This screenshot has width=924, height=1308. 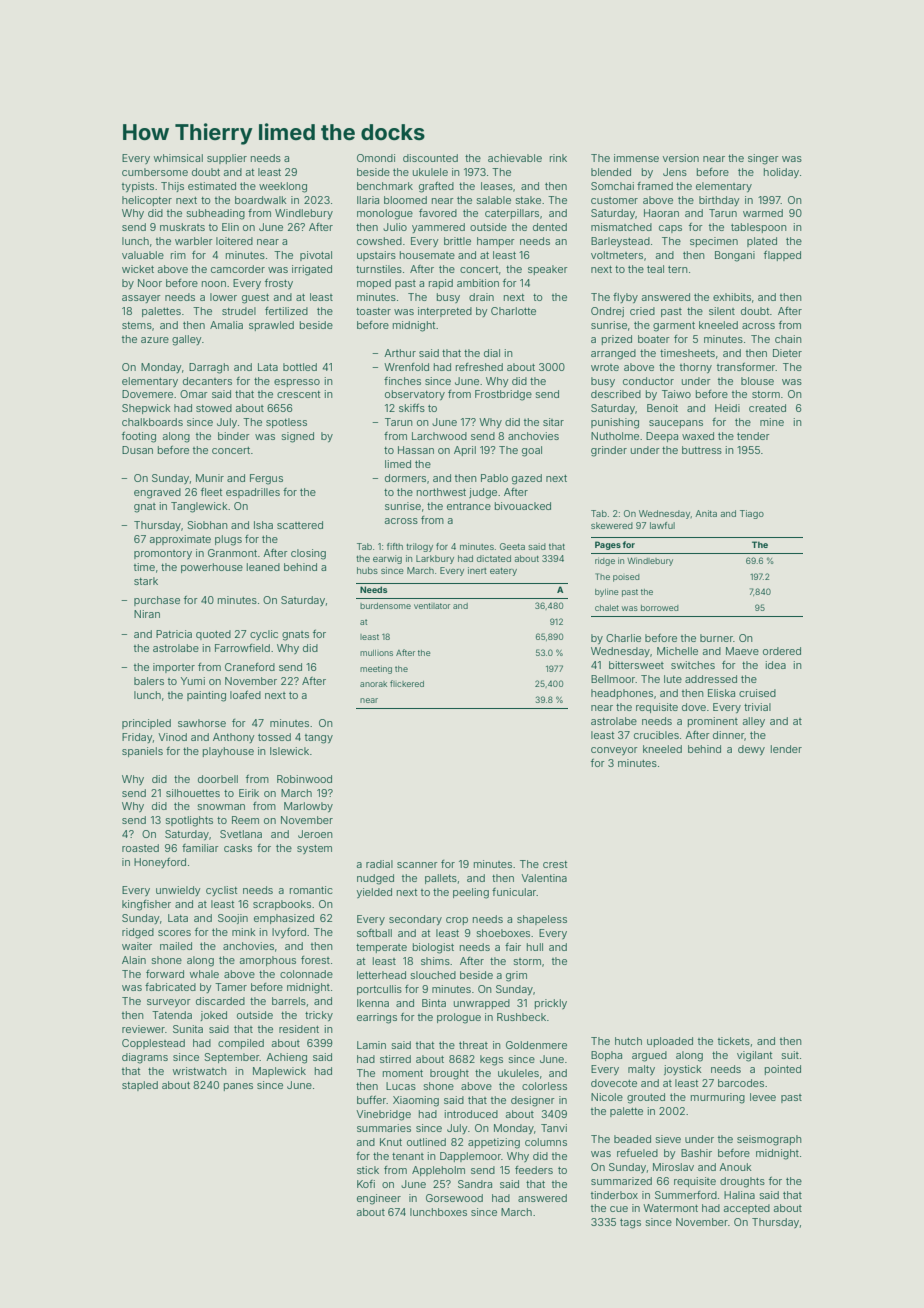 What do you see at coordinates (150, 283) in the screenshot?
I see `Noor` at bounding box center [150, 283].
